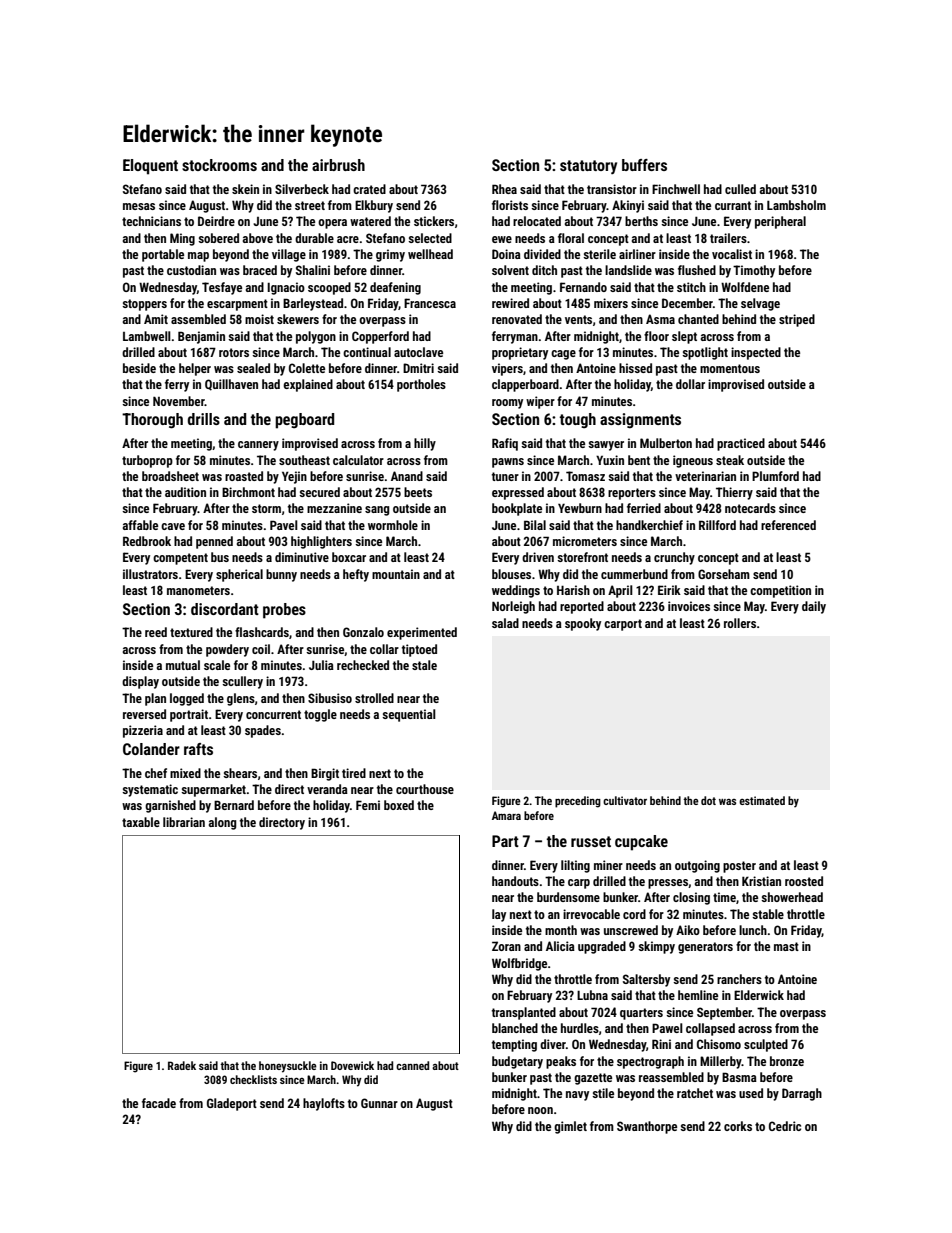 The height and width of the image is (1233, 952). What do you see at coordinates (676, 189) in the image?
I see `Finchwell` at bounding box center [676, 189].
